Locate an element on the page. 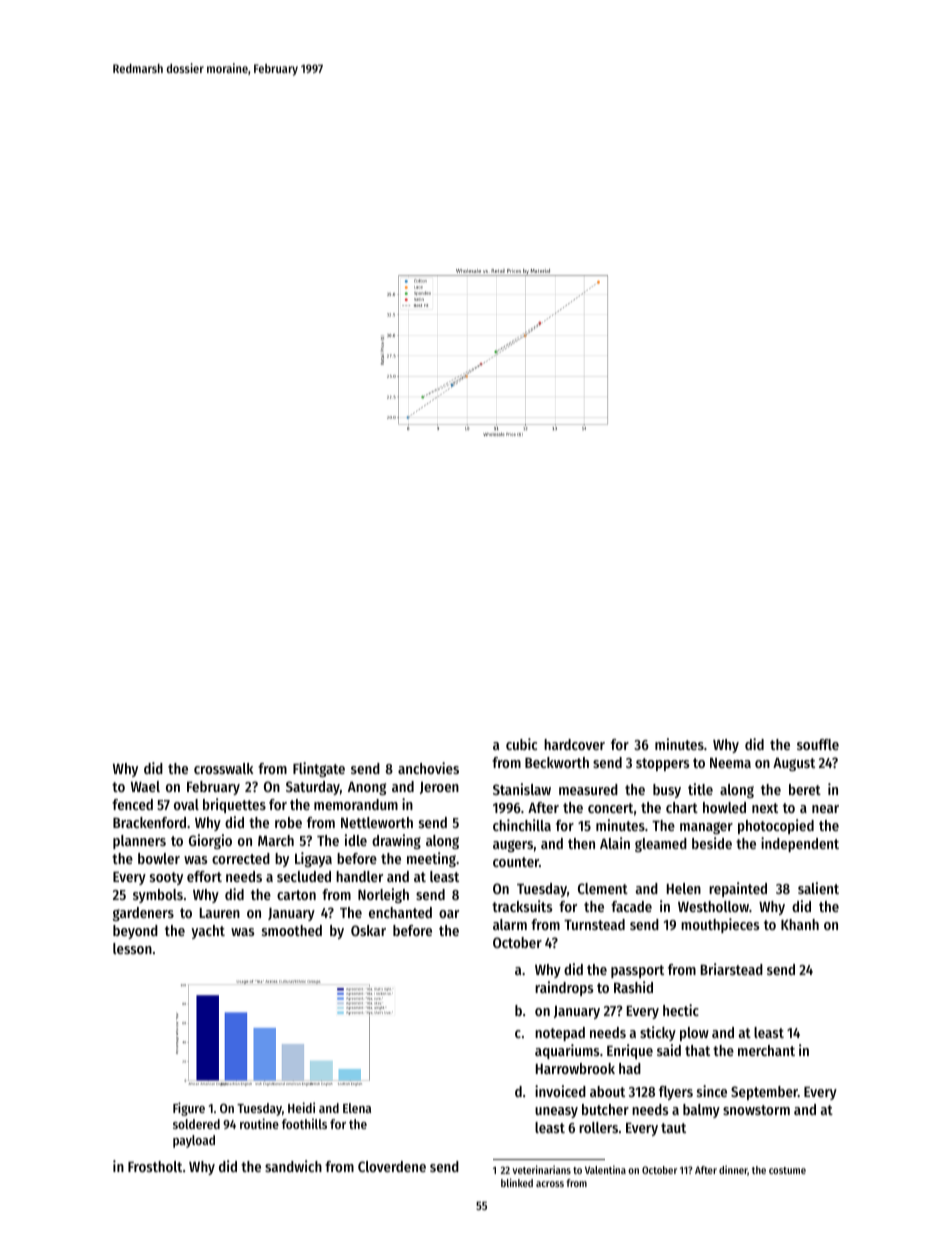  smoothed is located at coordinates (292, 930).
